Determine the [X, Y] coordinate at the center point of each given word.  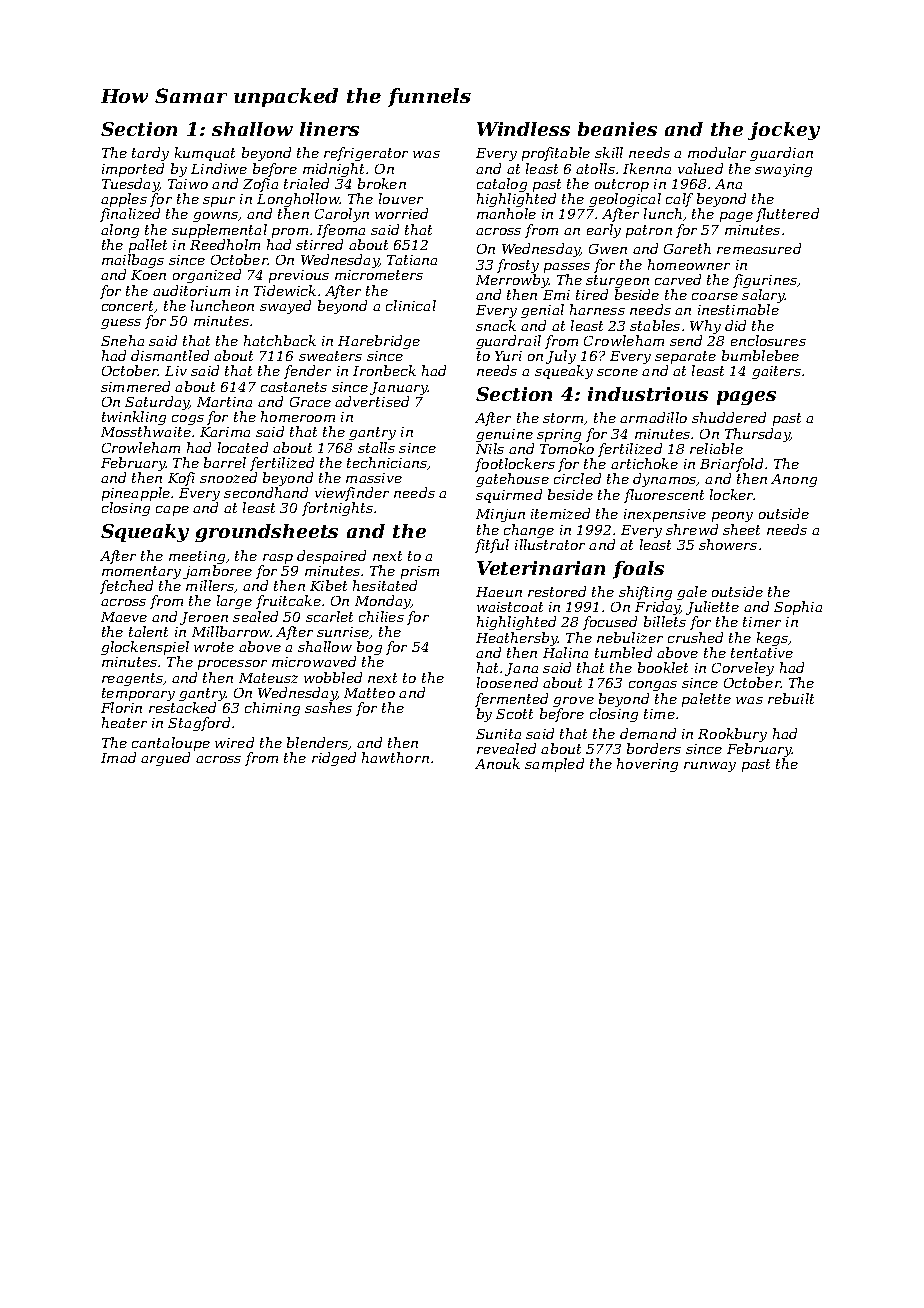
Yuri [508, 356]
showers [728, 544]
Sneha [122, 340]
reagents [132, 679]
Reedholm [225, 244]
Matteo [369, 693]
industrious [648, 394]
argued [165, 759]
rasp [278, 559]
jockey [784, 131]
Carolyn [342, 215]
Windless [523, 129]
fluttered [787, 215]
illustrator [550, 544]
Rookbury [732, 735]
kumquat [205, 154]
